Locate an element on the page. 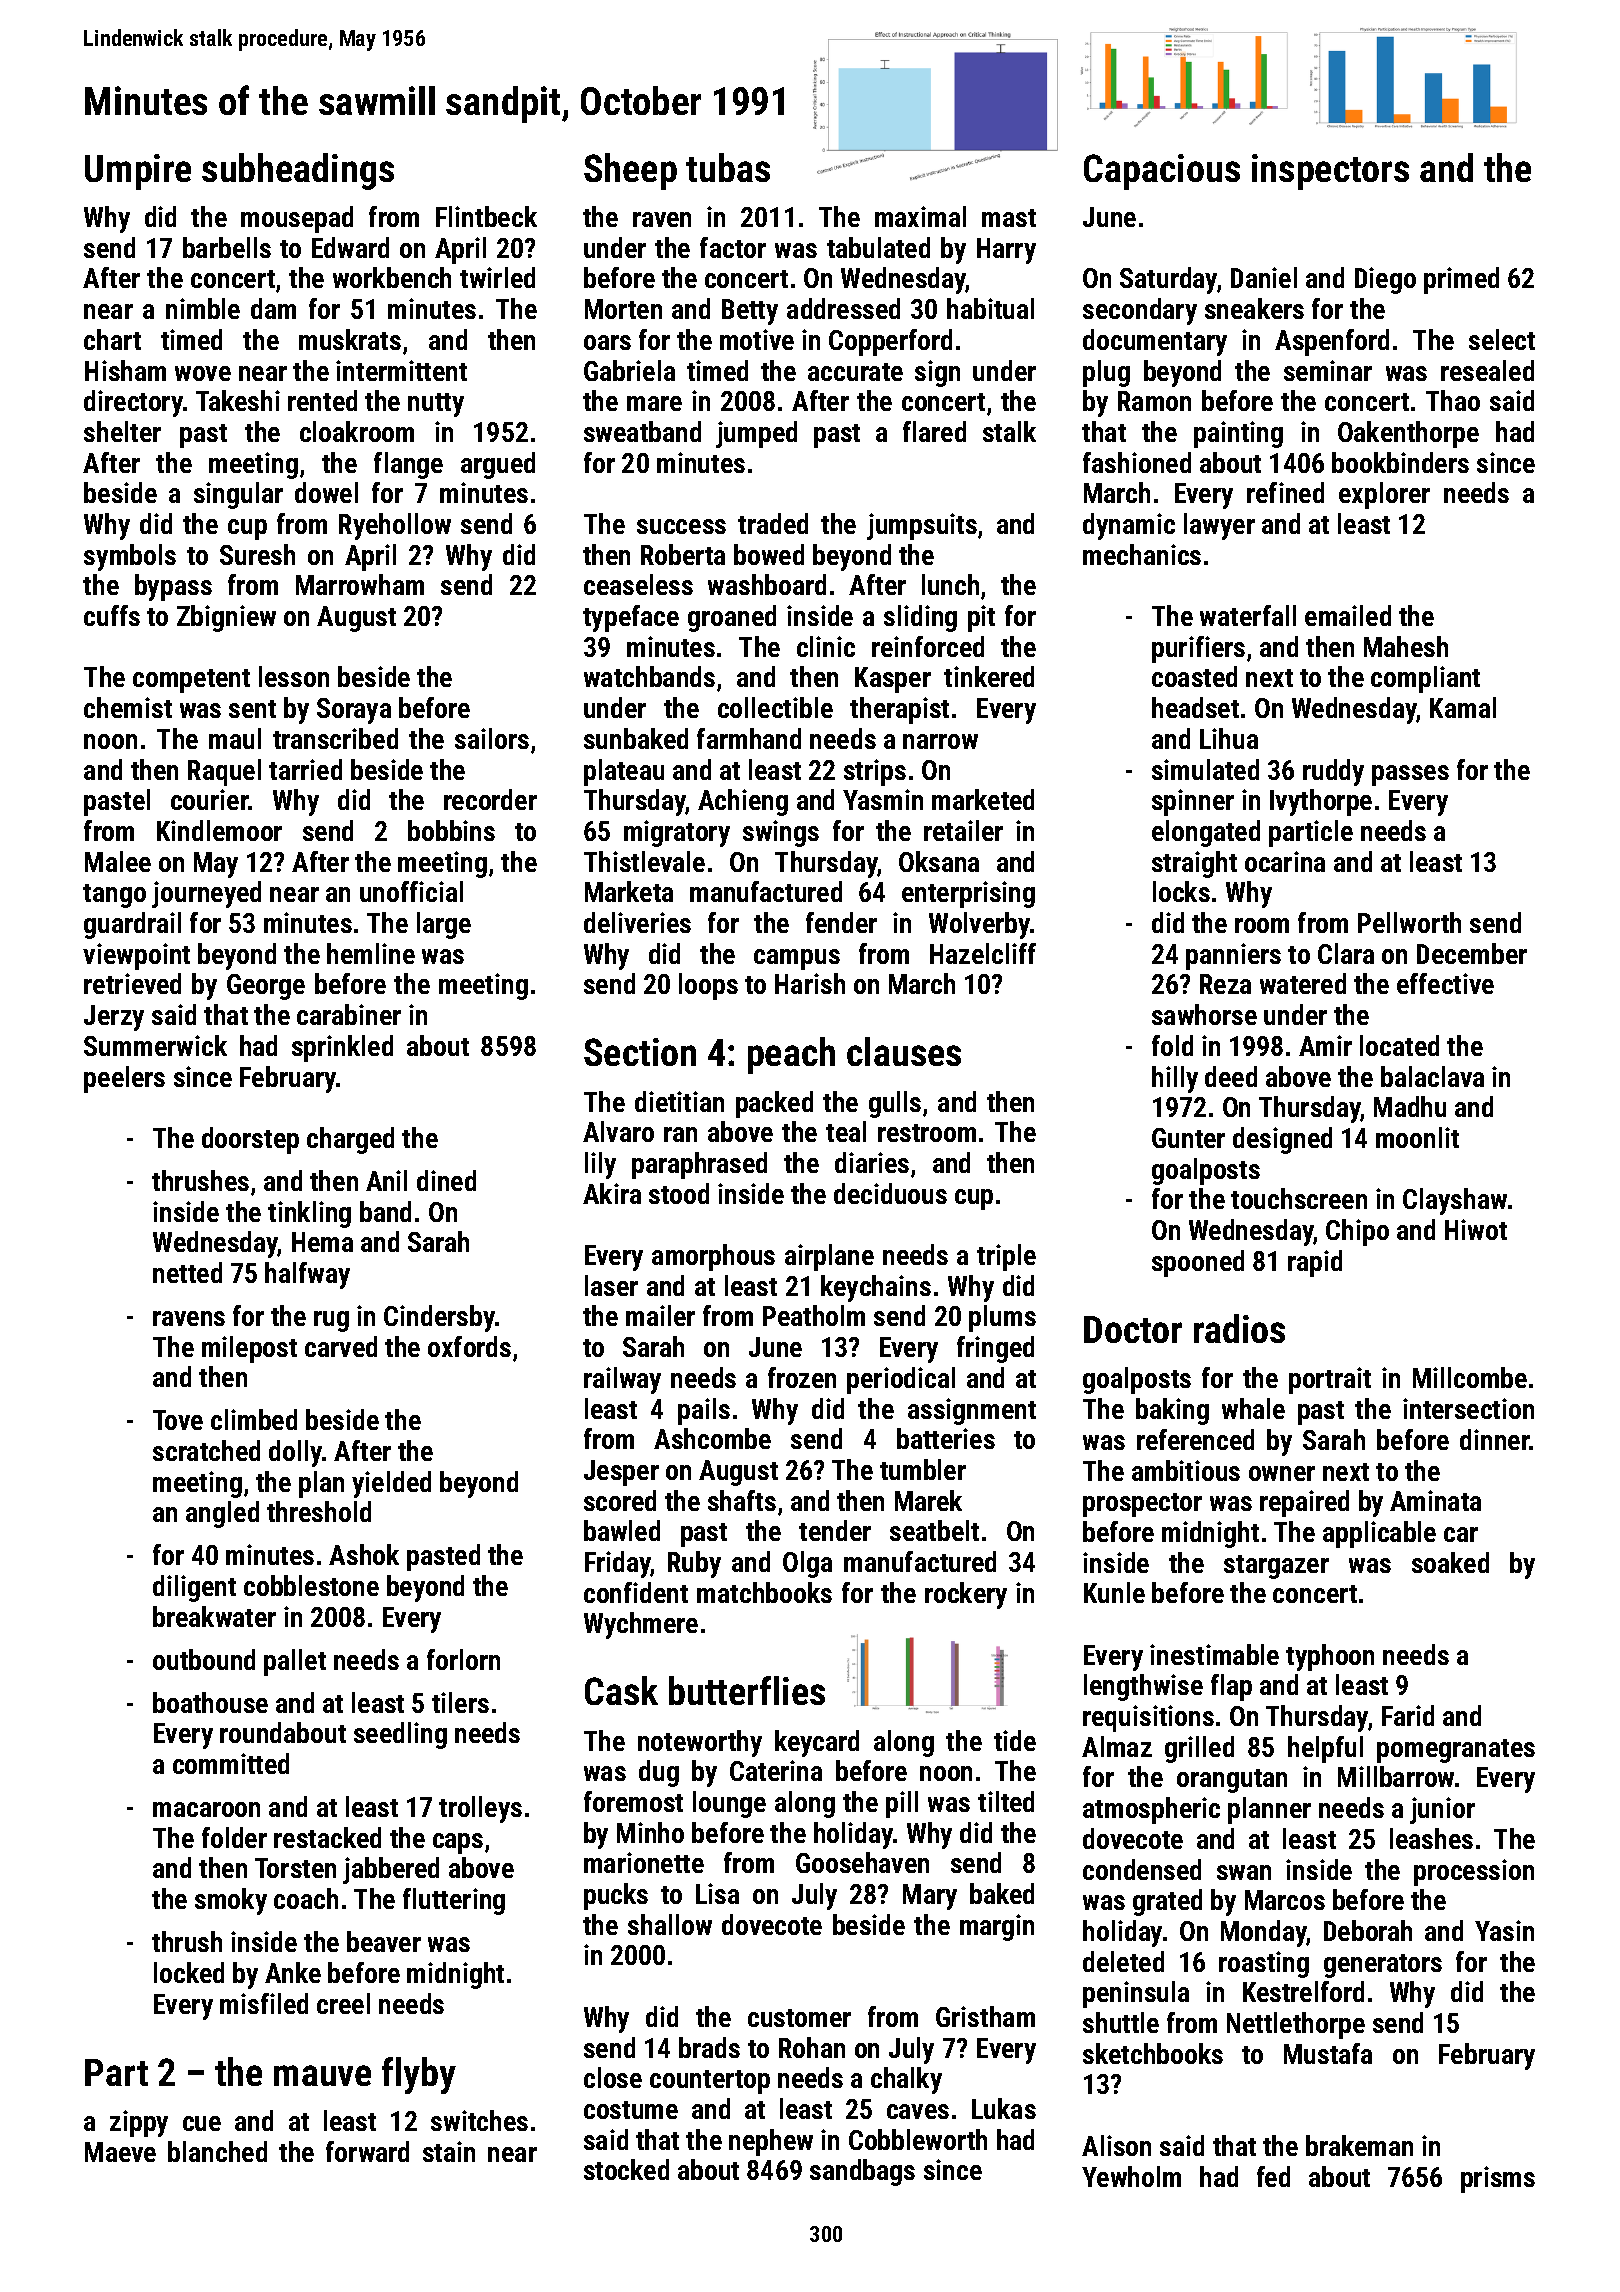 Image resolution: width=1620 pixels, height=2292 pixels. subheadings is located at coordinates (298, 171).
